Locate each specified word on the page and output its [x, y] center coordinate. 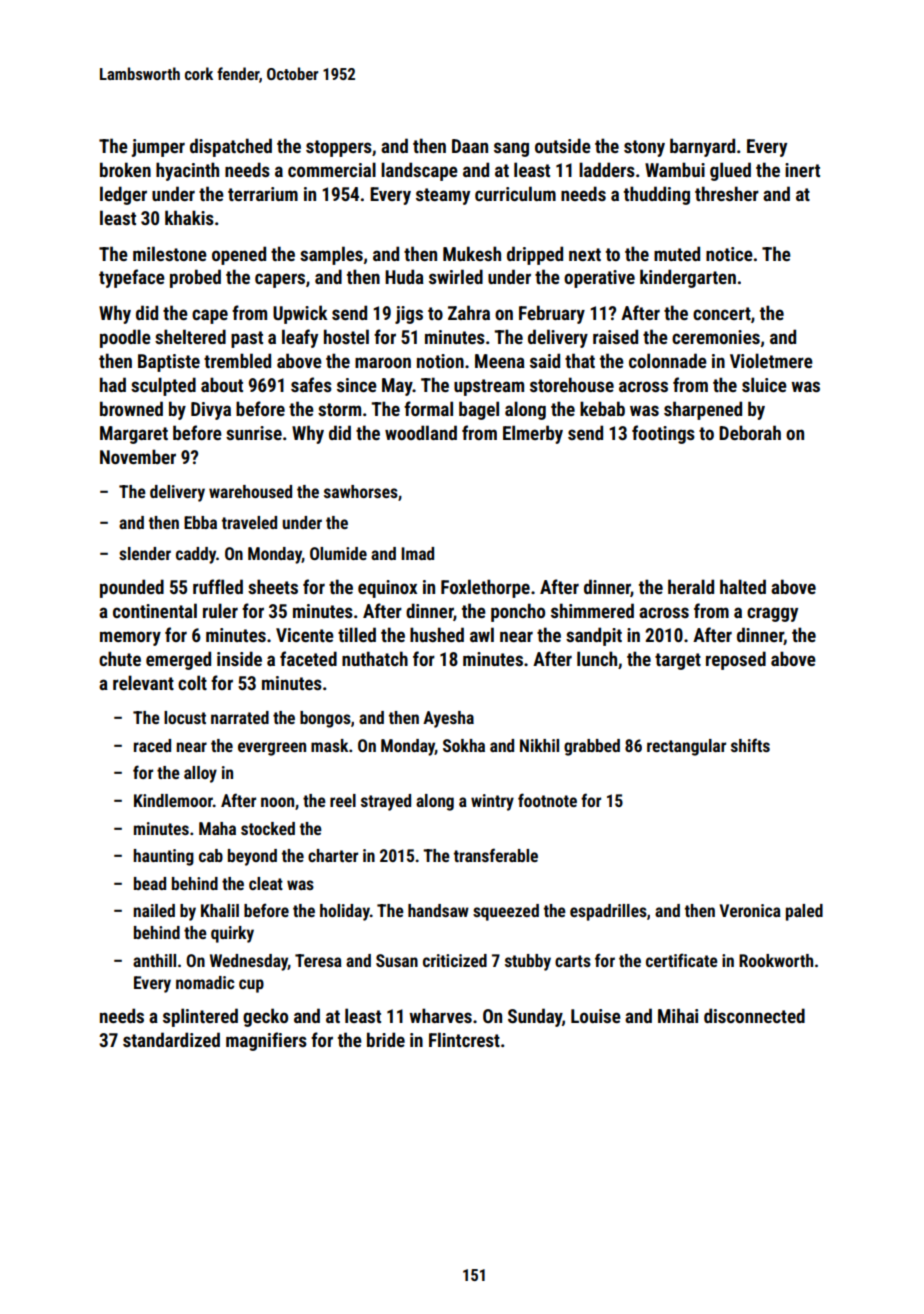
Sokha [464, 745]
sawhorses [361, 491]
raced [152, 745]
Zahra [469, 312]
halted [743, 586]
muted [677, 253]
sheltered [190, 336]
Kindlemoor [173, 800]
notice [729, 254]
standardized [171, 1039]
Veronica [750, 910]
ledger [123, 195]
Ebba [200, 522]
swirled [456, 276]
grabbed [592, 747]
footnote [547, 800]
